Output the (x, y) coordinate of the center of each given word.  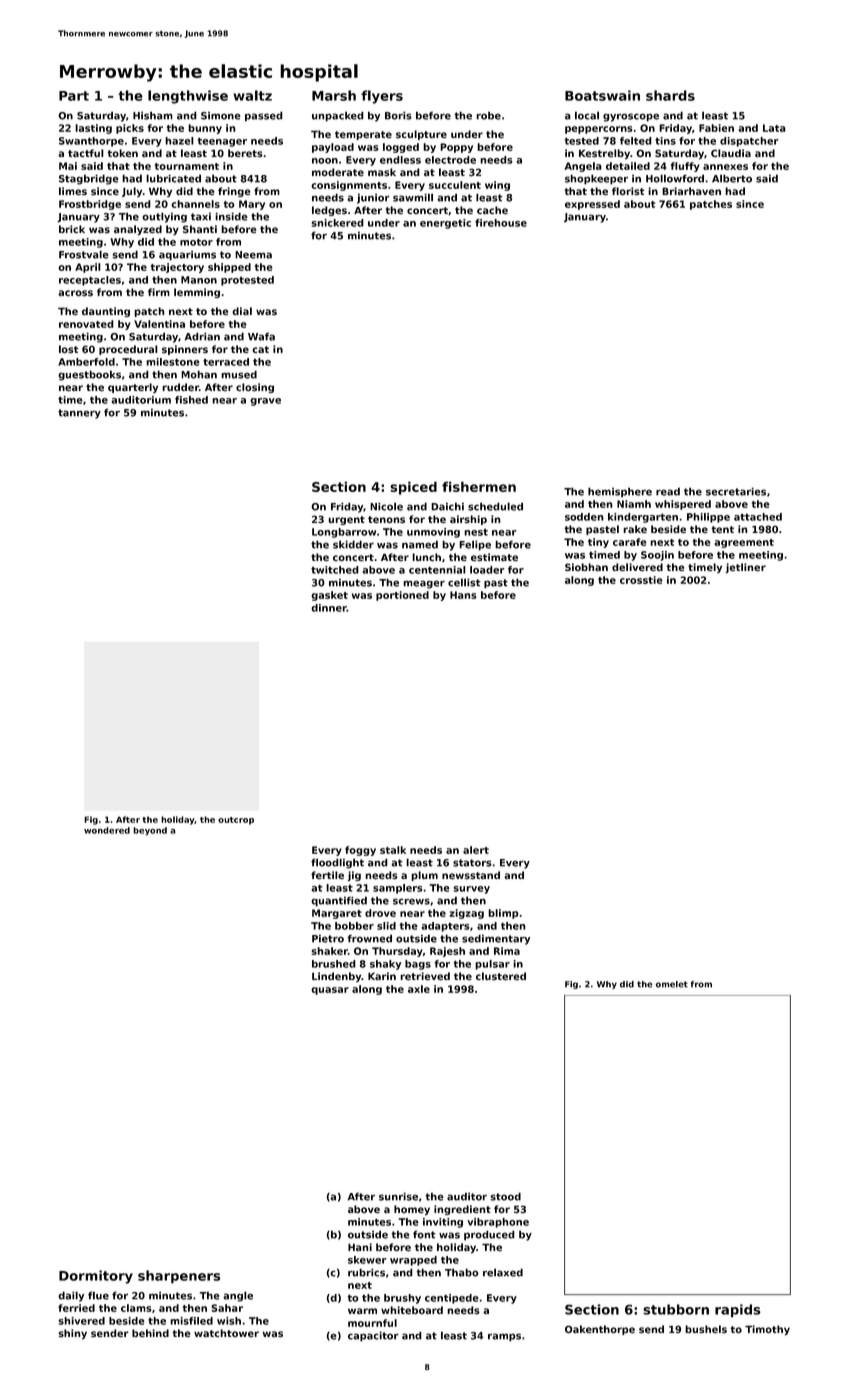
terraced (226, 362)
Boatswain (602, 95)
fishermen (479, 486)
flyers (382, 97)
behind (150, 1333)
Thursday (397, 952)
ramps (504, 1337)
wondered (107, 830)
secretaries (736, 491)
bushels (706, 1329)
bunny (205, 129)
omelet (672, 984)
